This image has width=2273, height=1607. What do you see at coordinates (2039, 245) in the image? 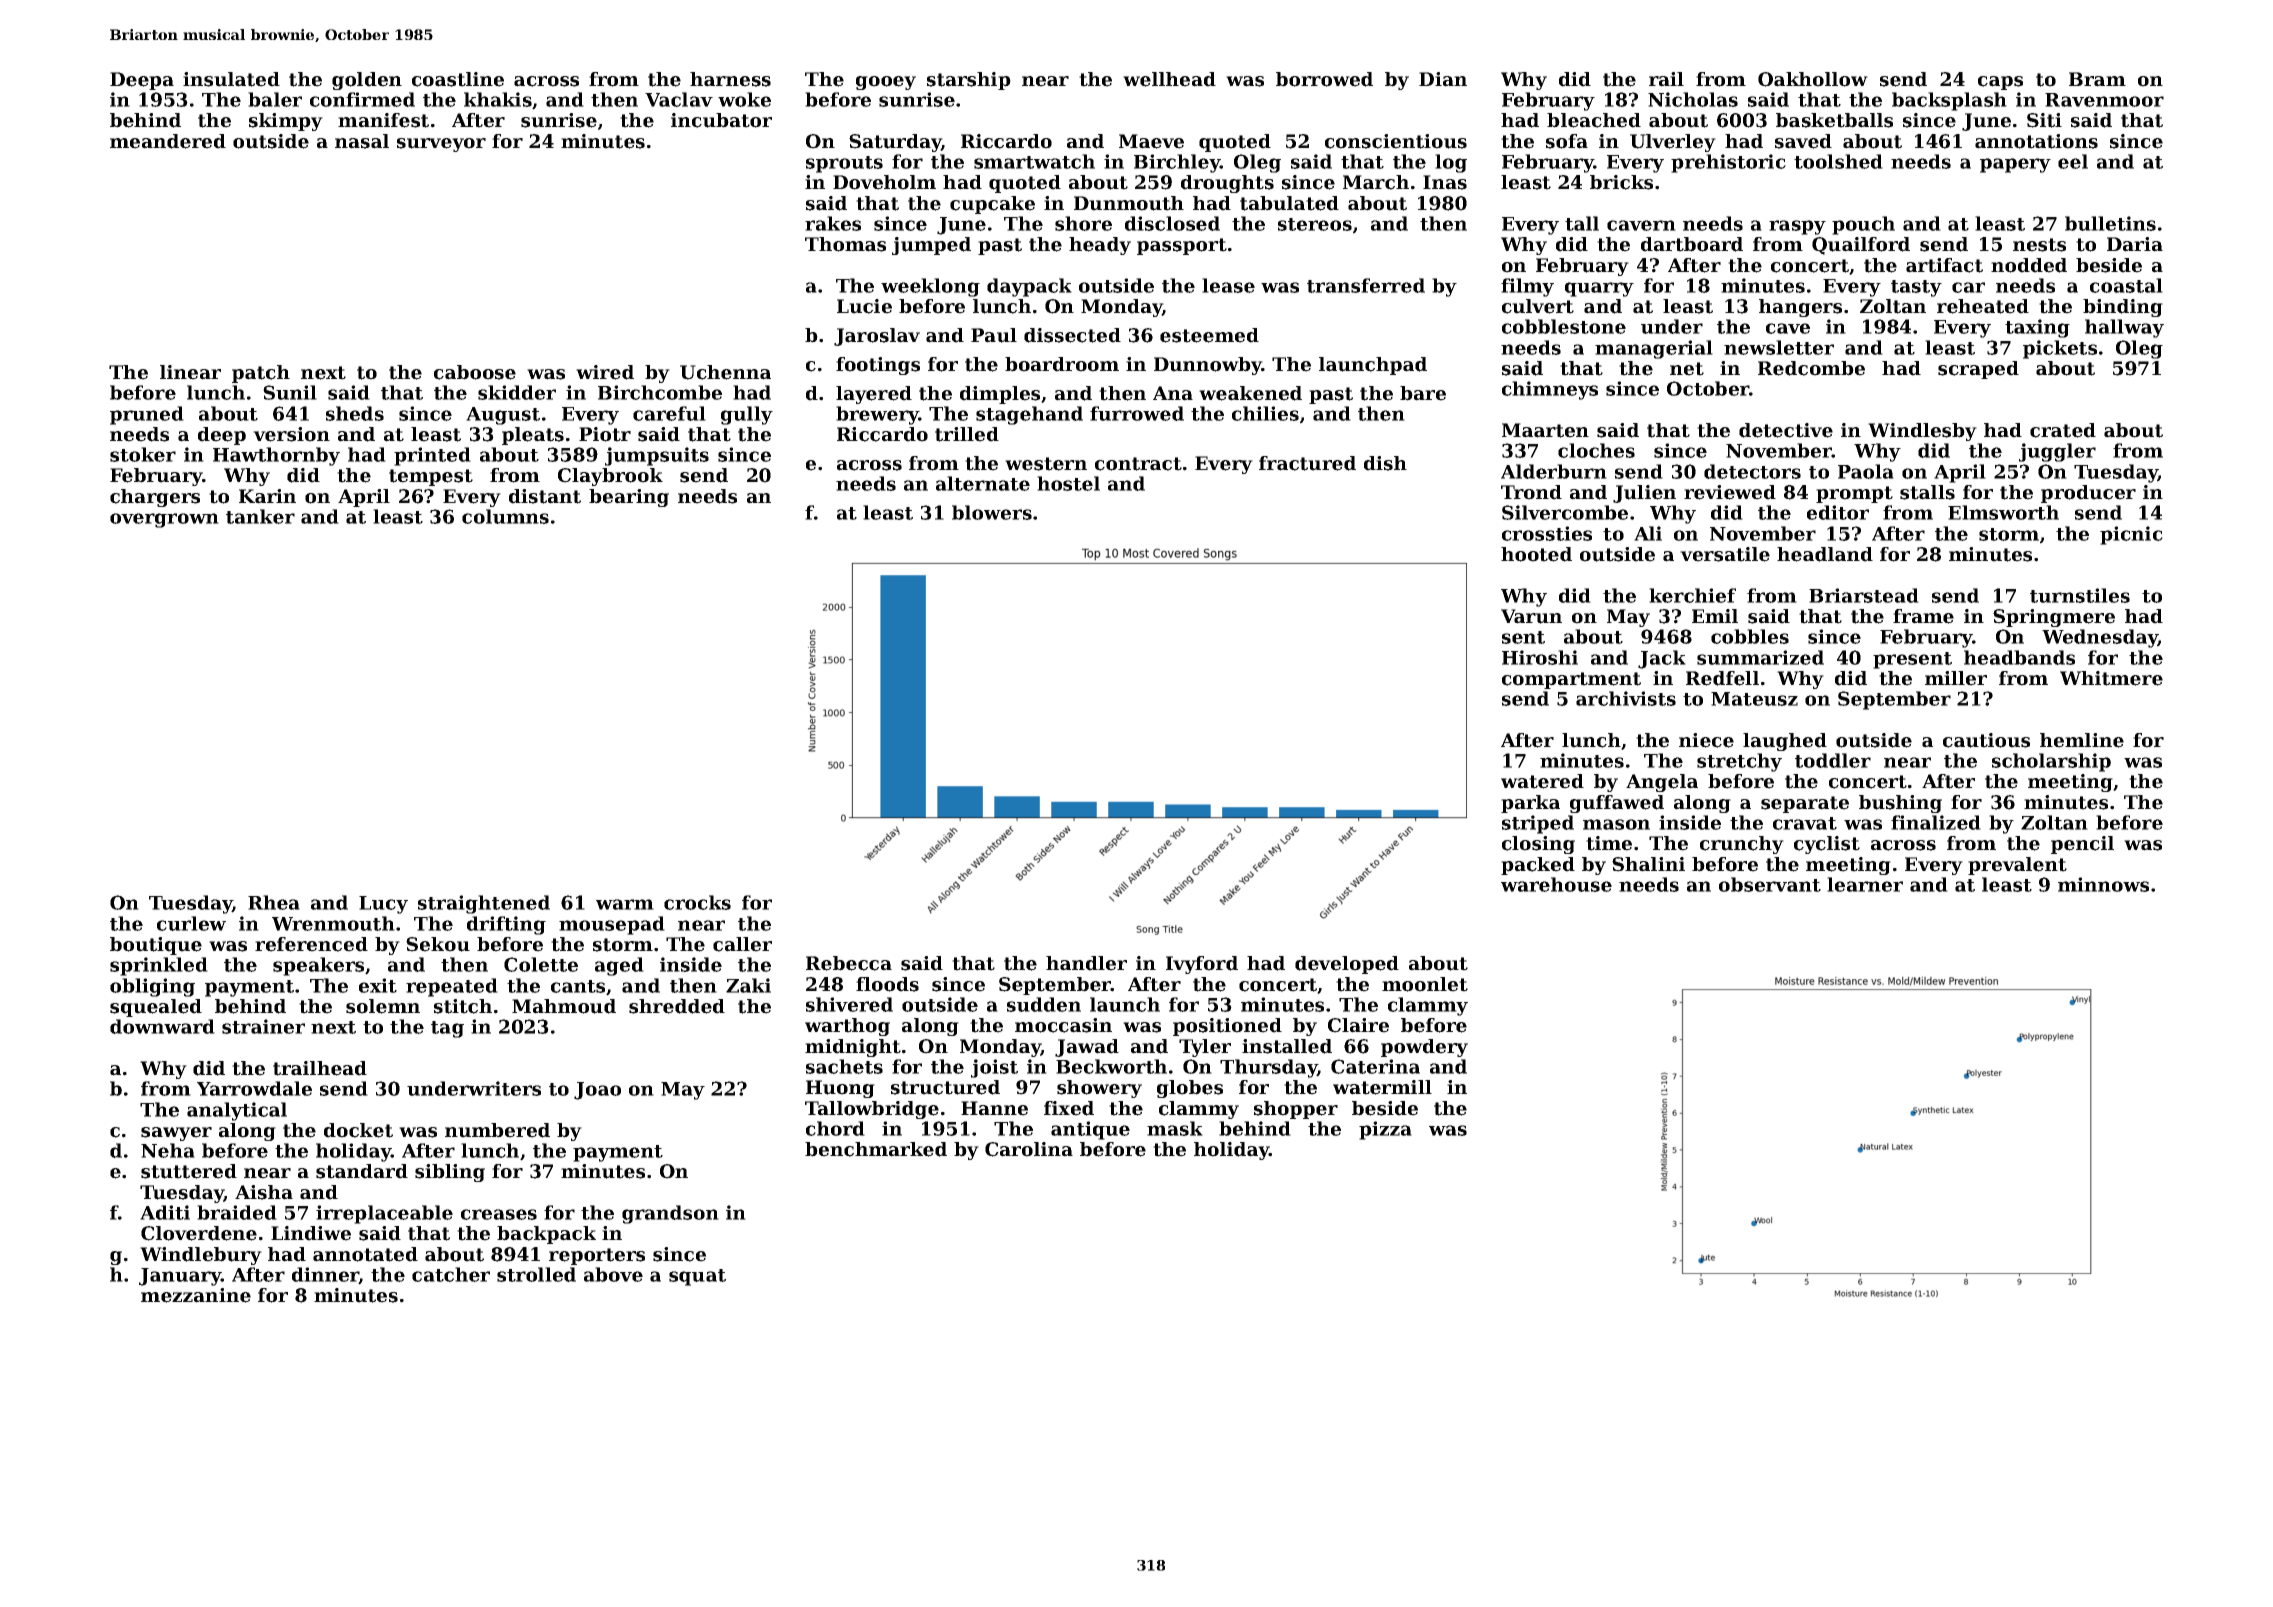
I see `nests` at bounding box center [2039, 245].
